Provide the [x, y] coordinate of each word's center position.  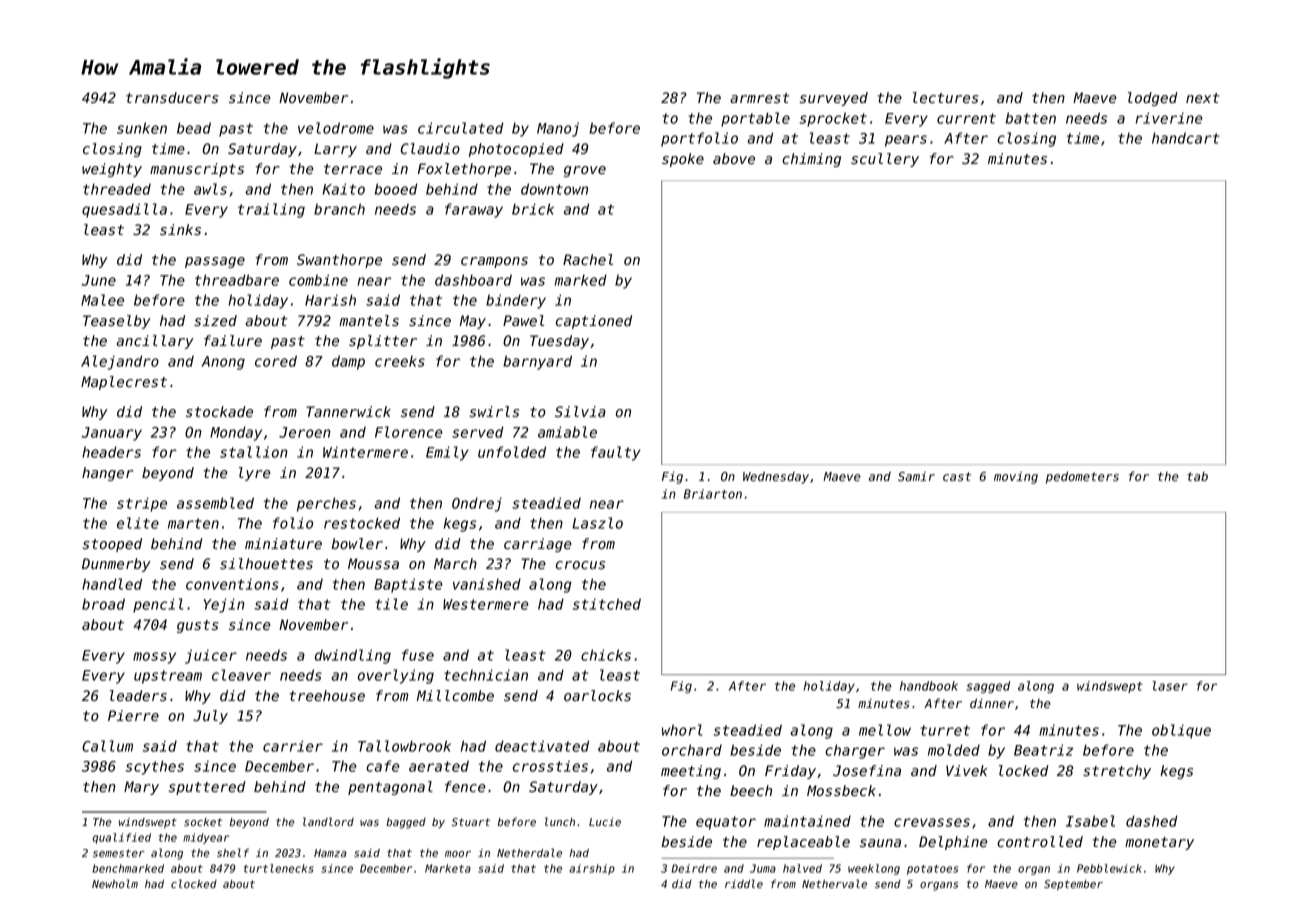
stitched [607, 604]
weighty [112, 170]
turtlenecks [279, 868]
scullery [885, 160]
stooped [112, 545]
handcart [1186, 138]
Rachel [588, 260]
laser [1170, 686]
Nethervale [834, 883]
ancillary [155, 342]
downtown [554, 189]
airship [592, 869]
